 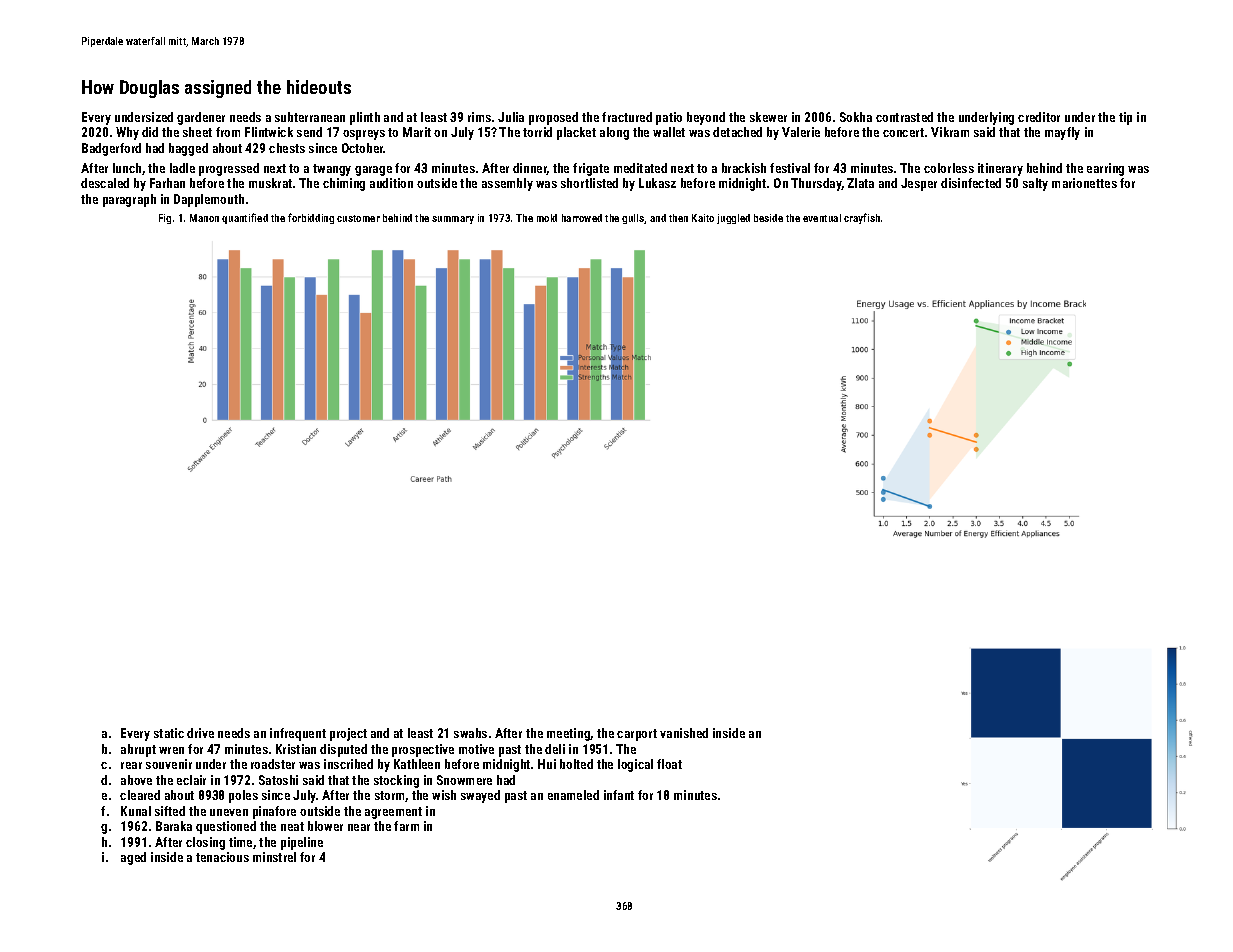 I want to click on meeting, so click(x=569, y=734).
